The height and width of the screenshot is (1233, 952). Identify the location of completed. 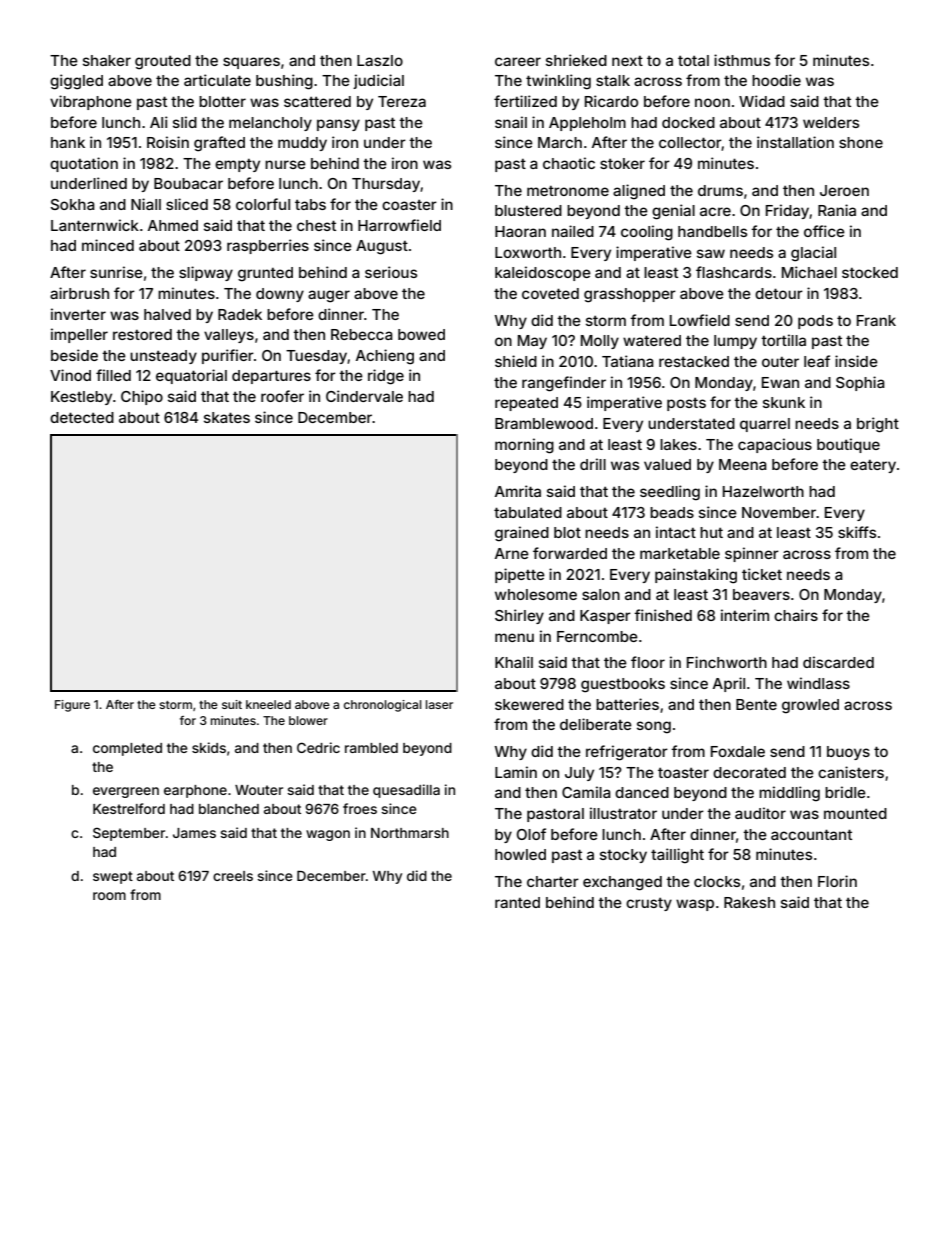
(127, 749).
